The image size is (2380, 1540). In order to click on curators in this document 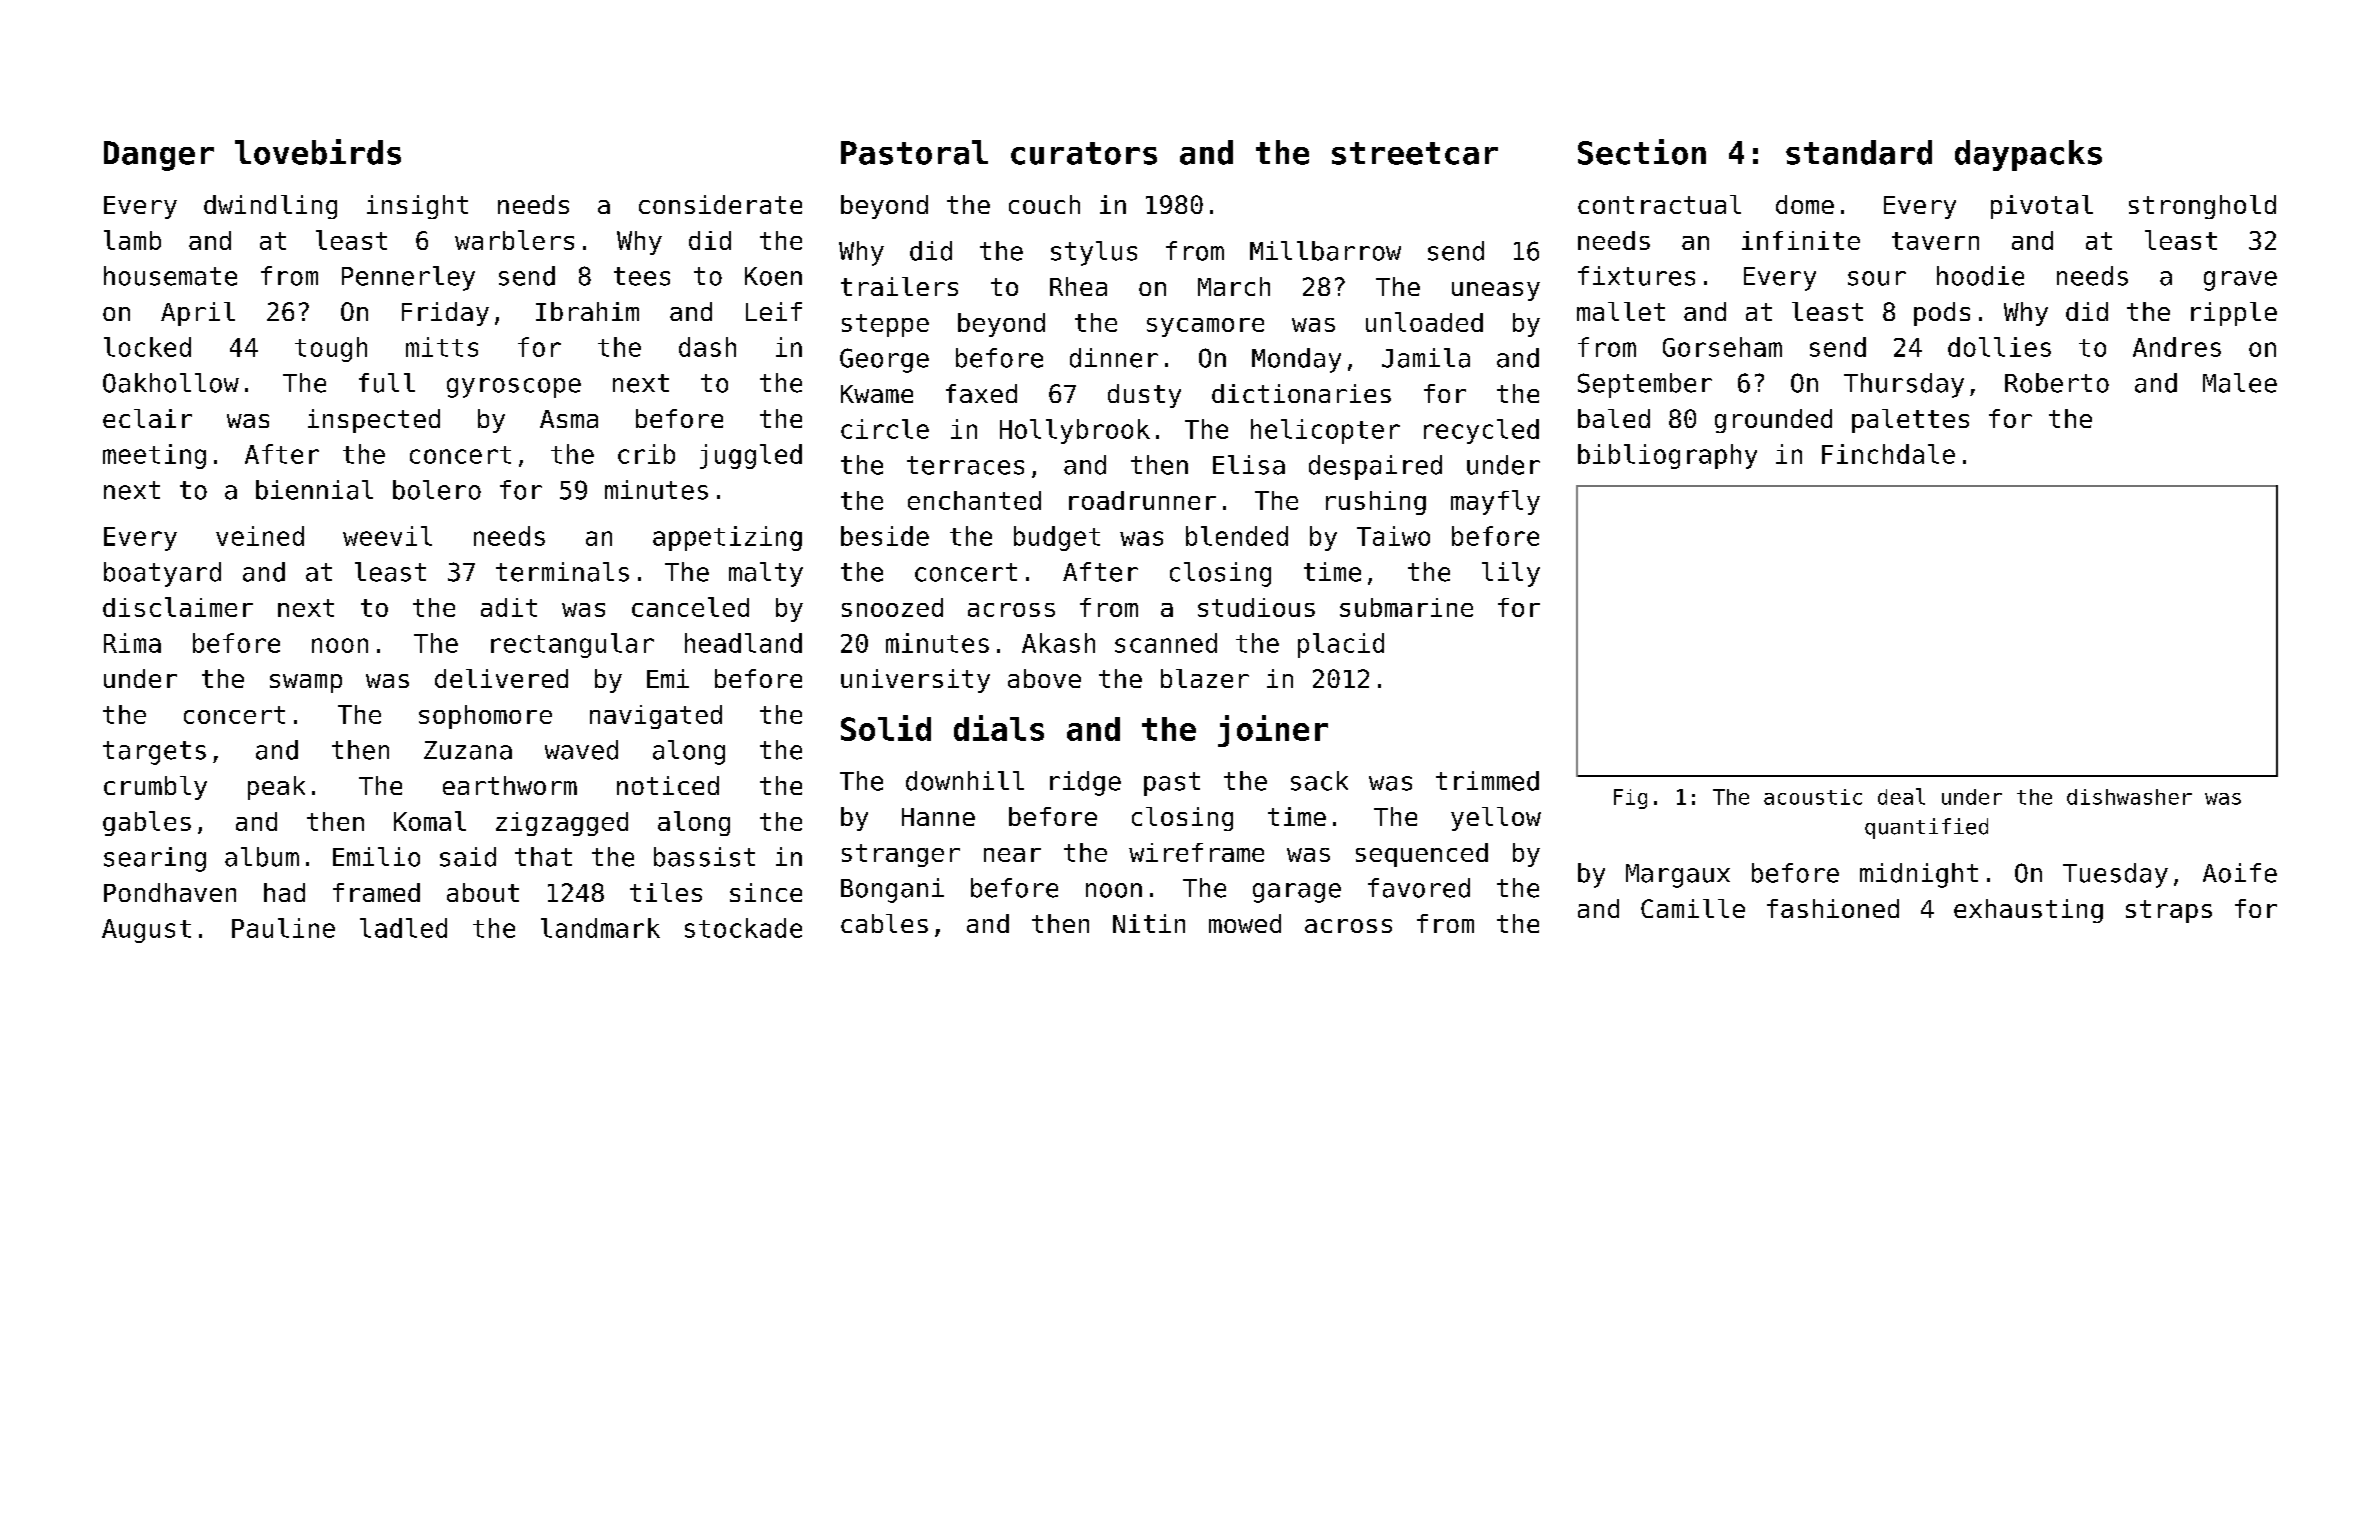, I will do `click(1084, 153)`.
